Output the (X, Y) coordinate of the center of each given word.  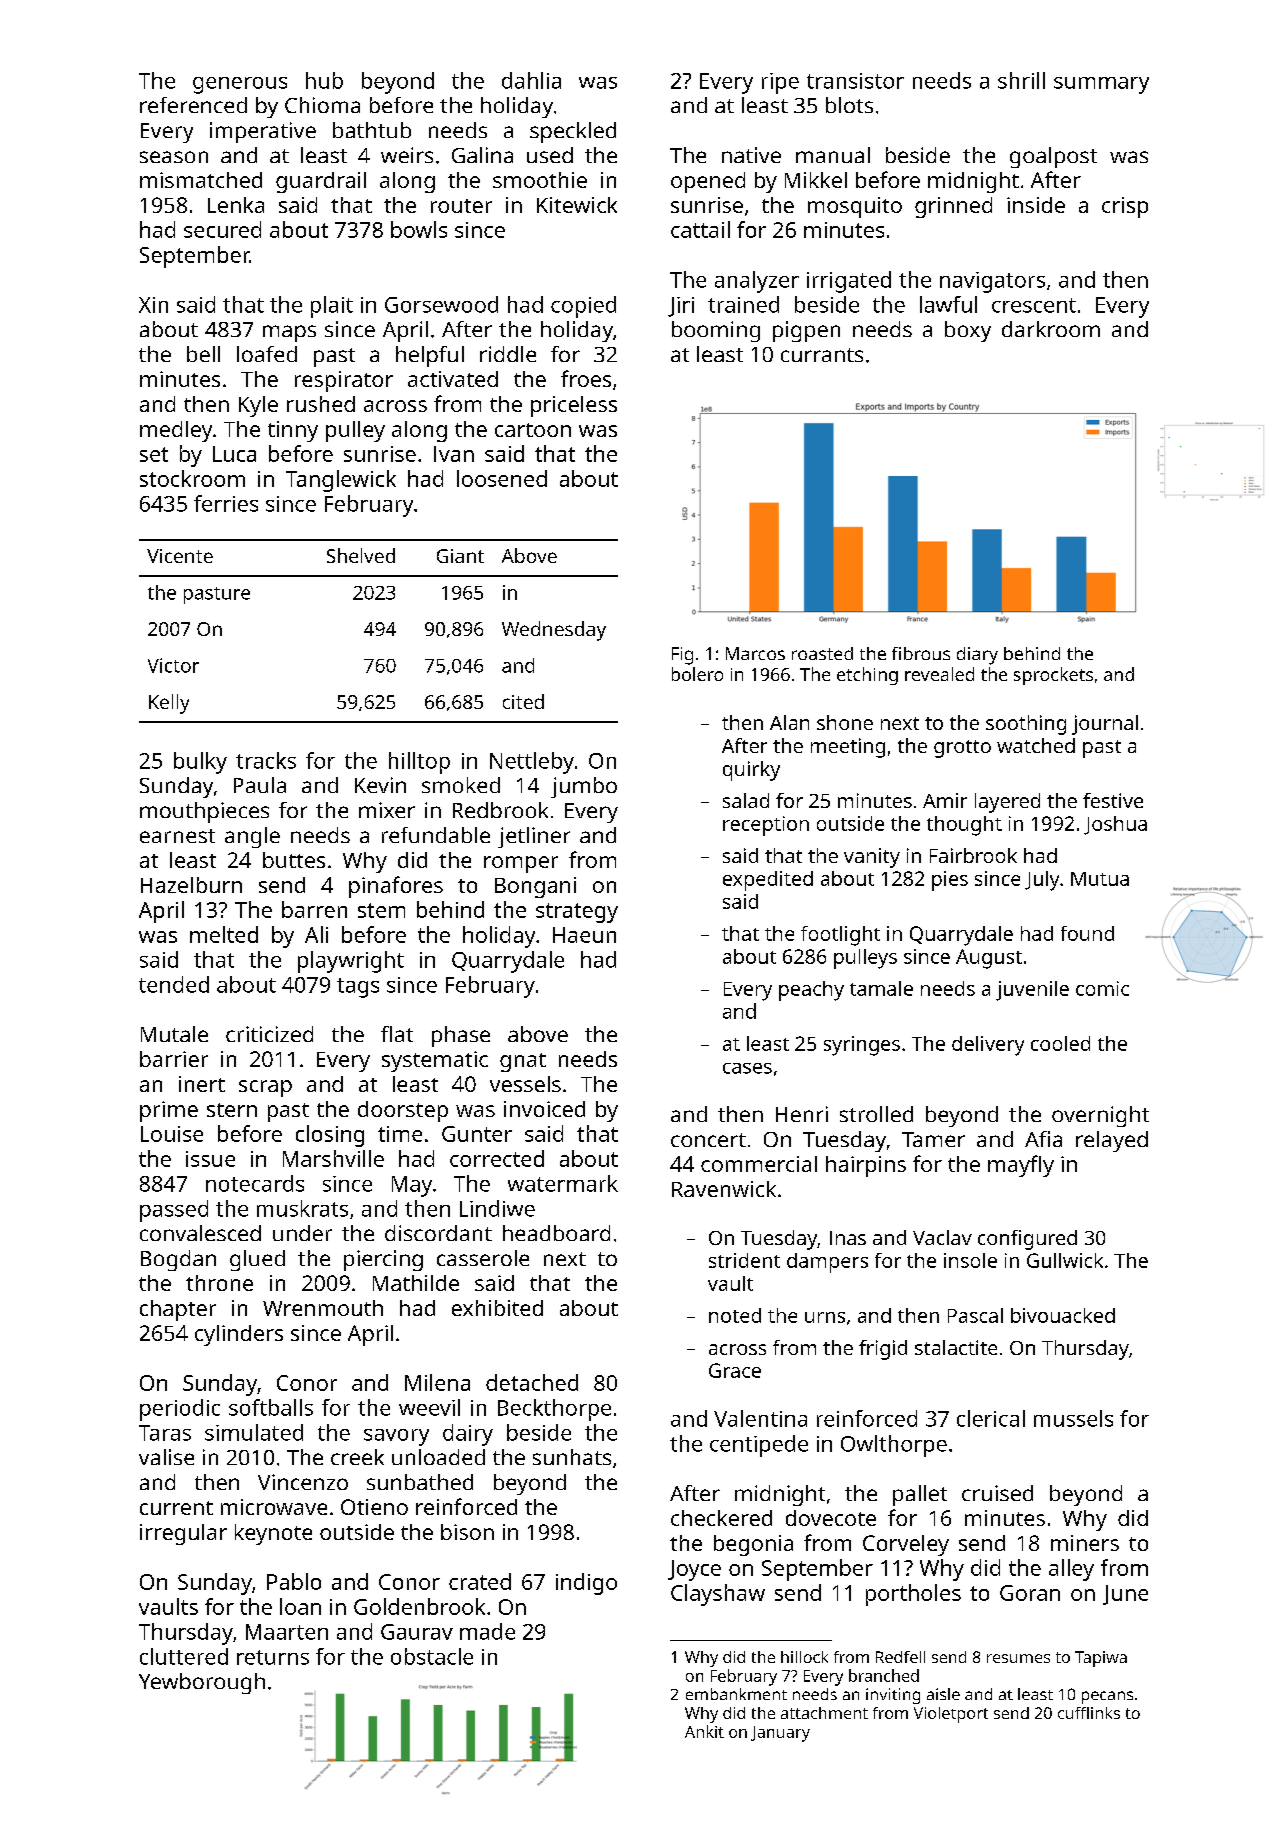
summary (1101, 85)
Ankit (704, 1731)
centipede (759, 1446)
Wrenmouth (323, 1308)
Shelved (361, 555)
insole (970, 1260)
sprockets (1053, 676)
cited (523, 701)
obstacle (432, 1656)
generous (240, 85)
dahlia (531, 80)
